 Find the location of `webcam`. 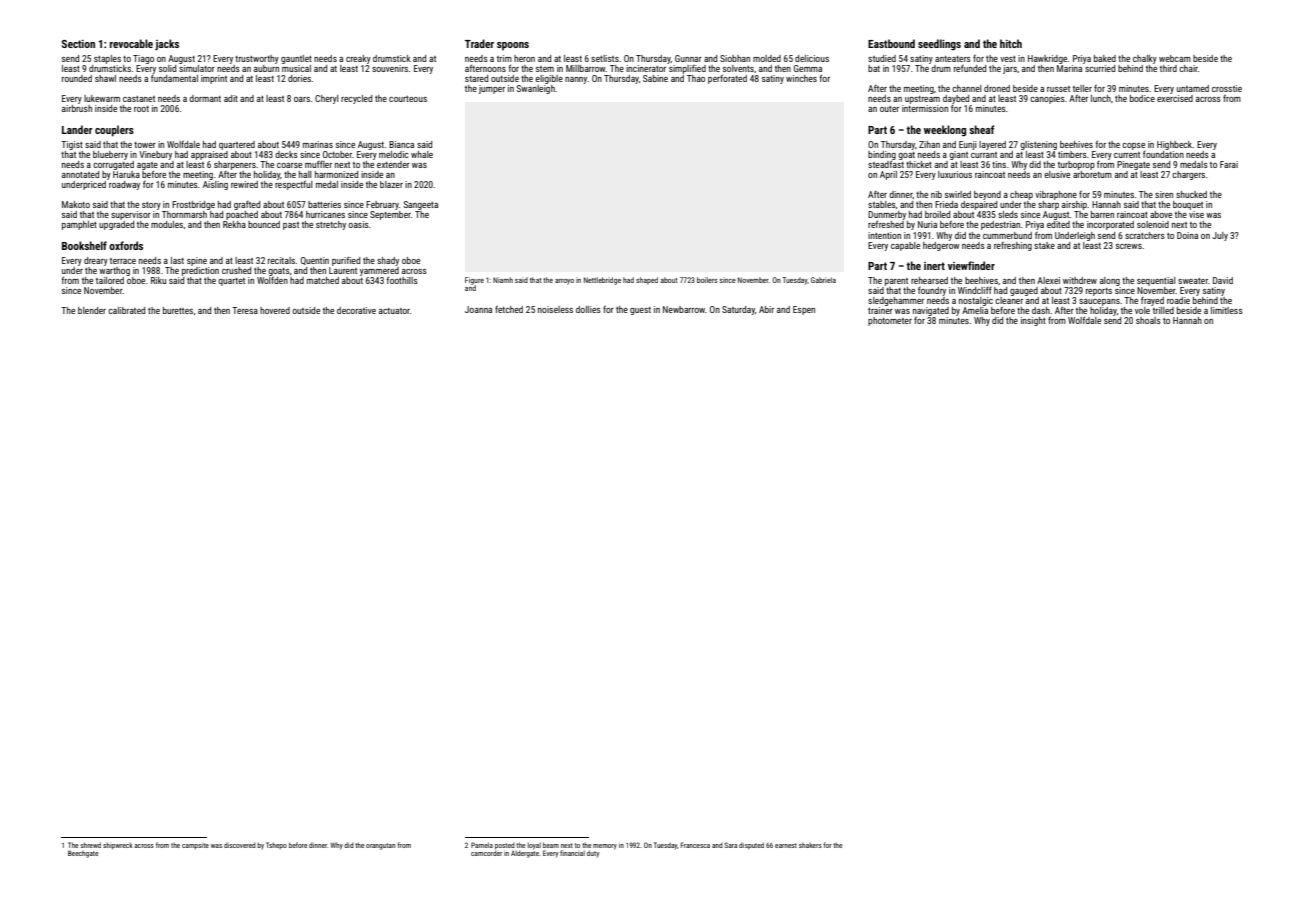

webcam is located at coordinates (1175, 58).
